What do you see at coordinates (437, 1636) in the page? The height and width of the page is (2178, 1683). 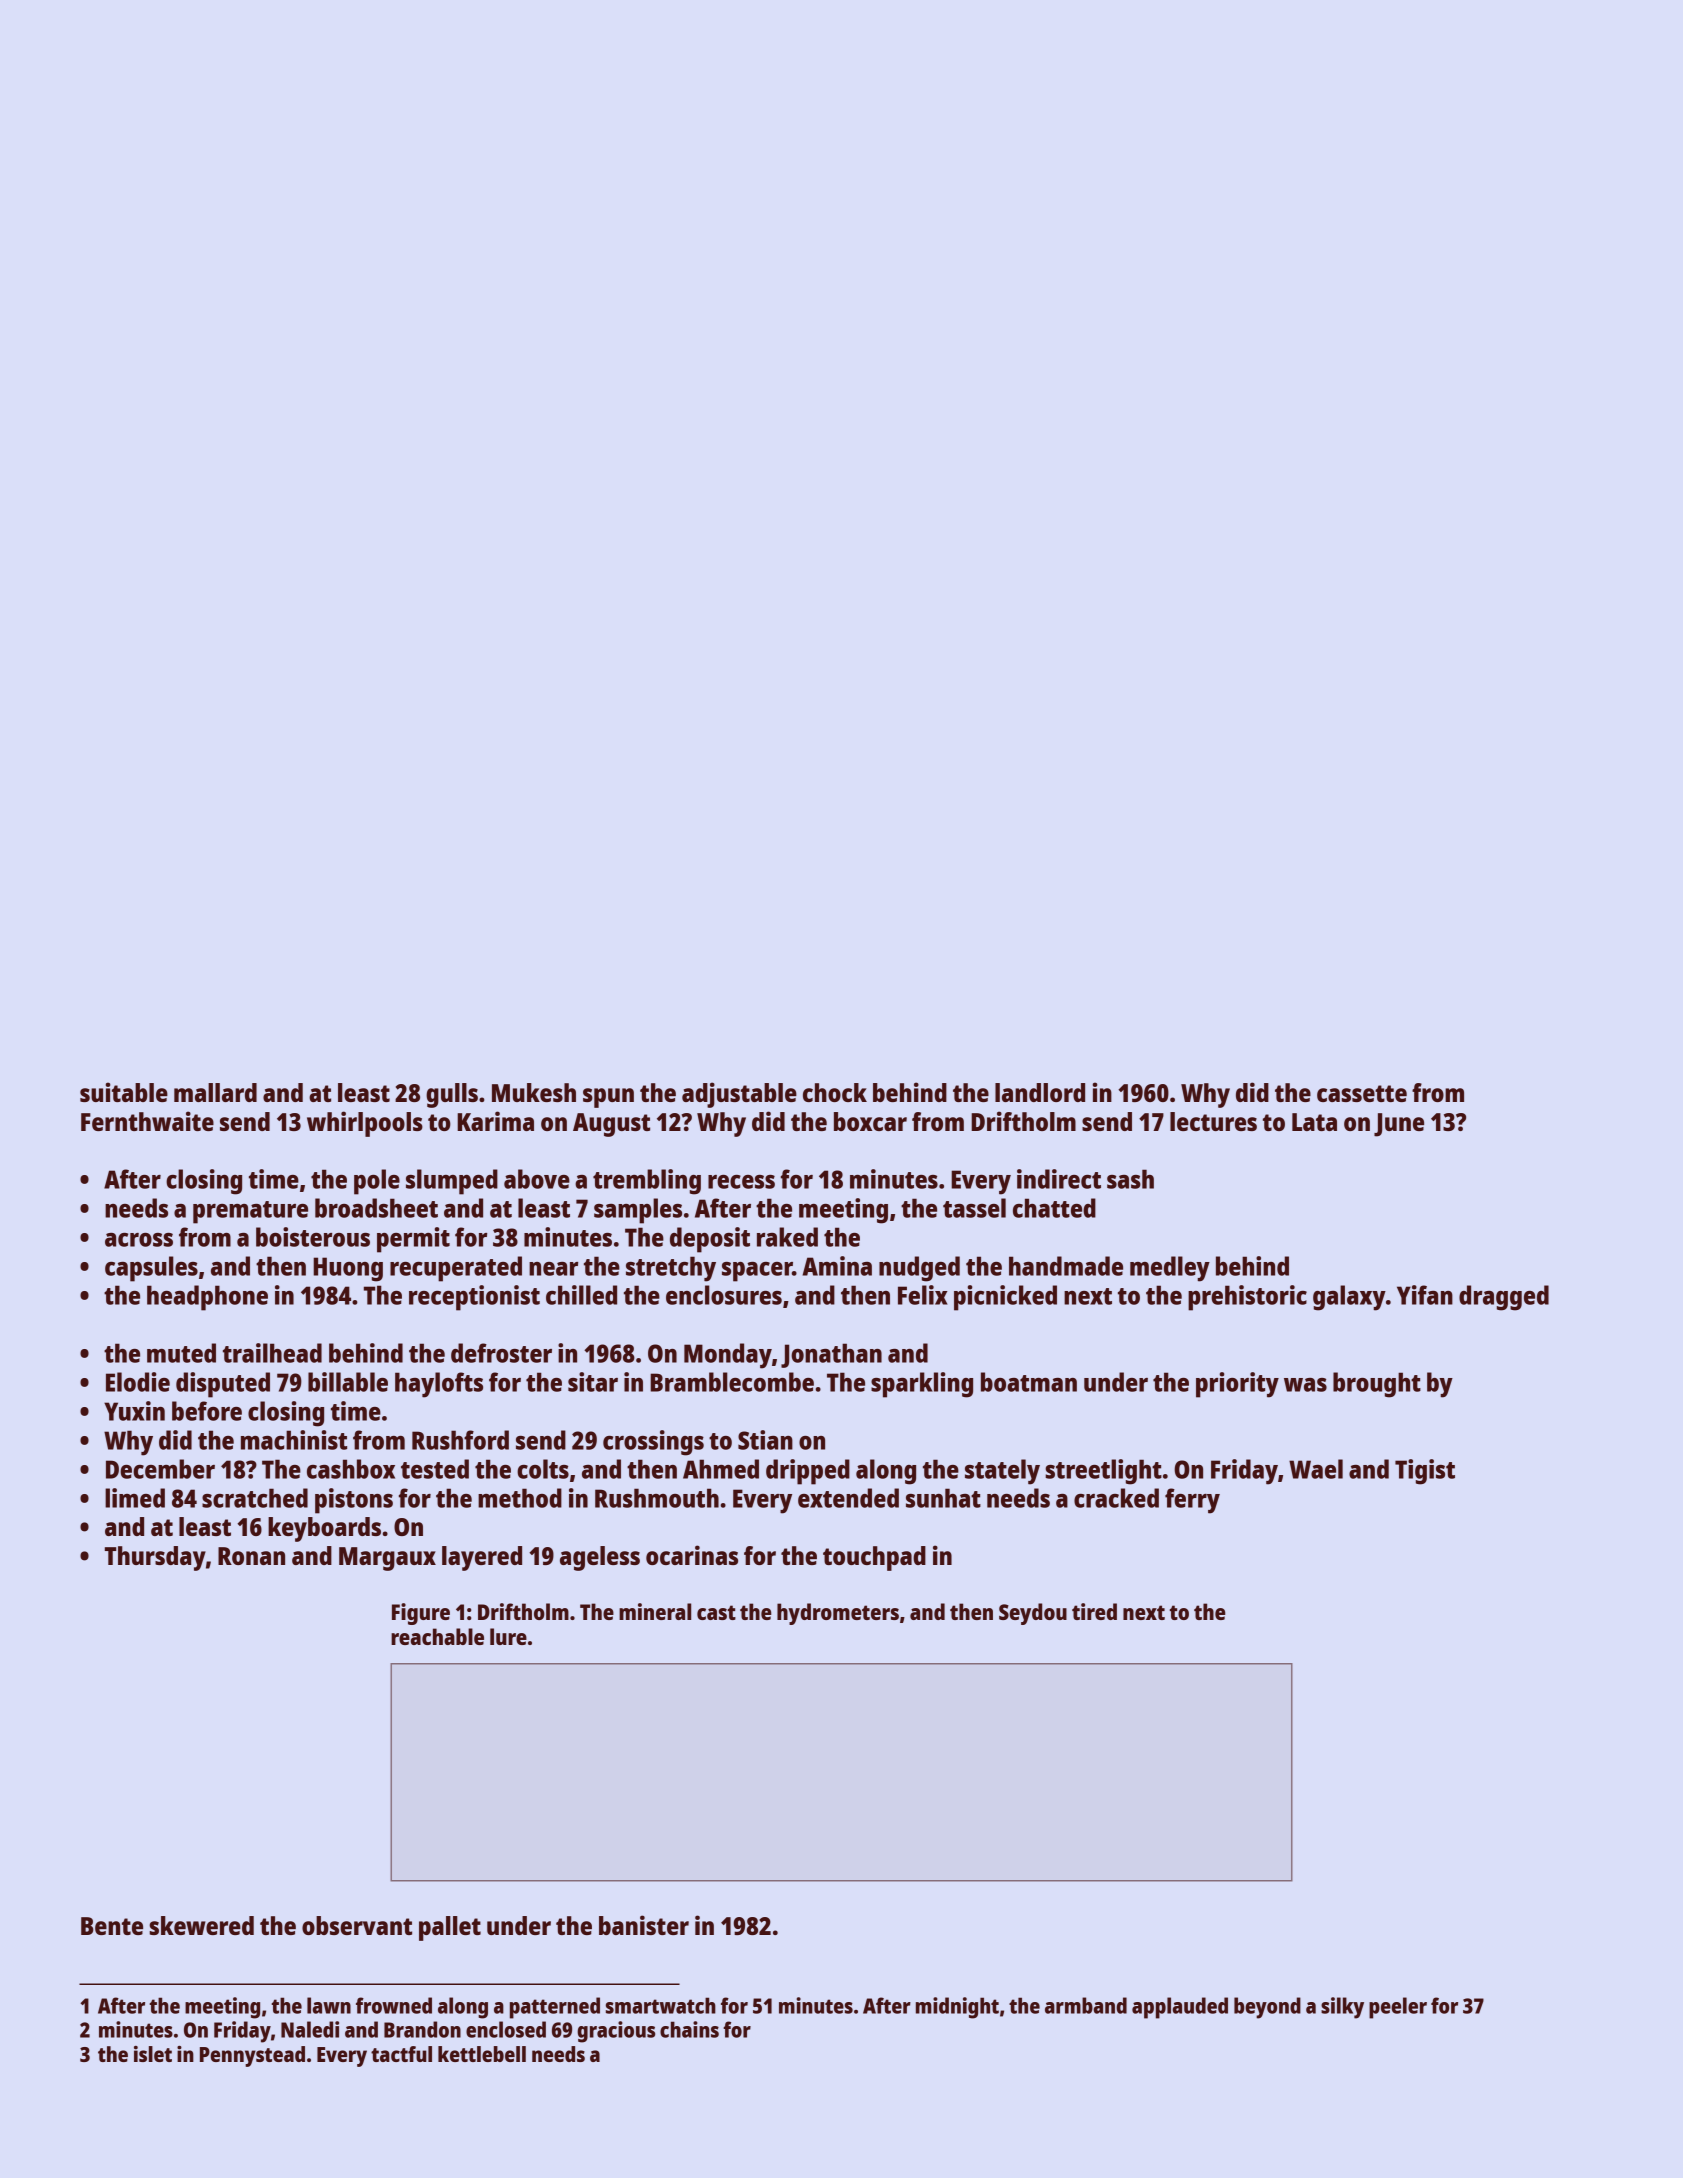 I see `reachable` at bounding box center [437, 1636].
